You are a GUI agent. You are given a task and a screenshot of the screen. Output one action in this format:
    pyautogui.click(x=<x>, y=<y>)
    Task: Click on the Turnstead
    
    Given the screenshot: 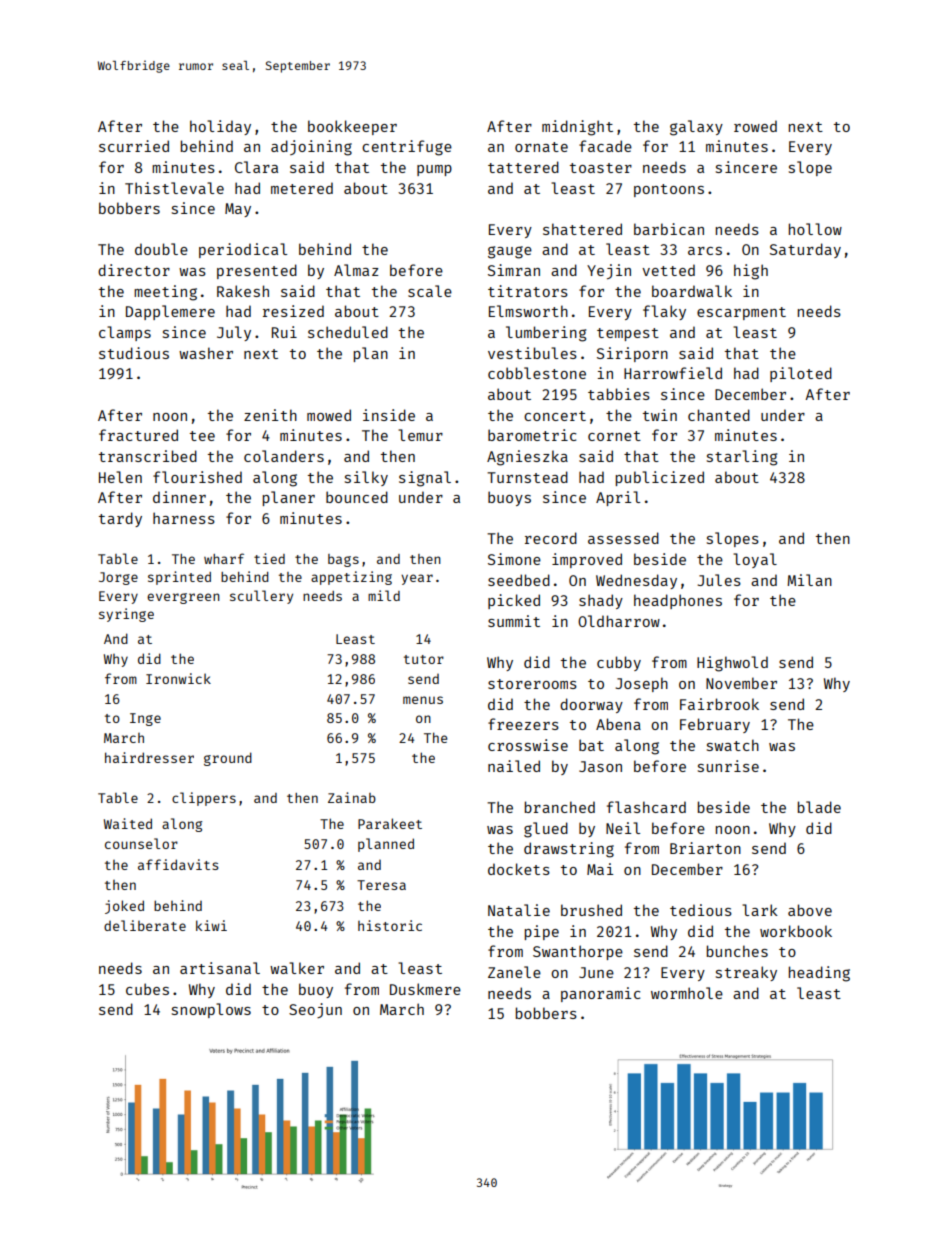 What is the action you would take?
    pyautogui.click(x=527, y=477)
